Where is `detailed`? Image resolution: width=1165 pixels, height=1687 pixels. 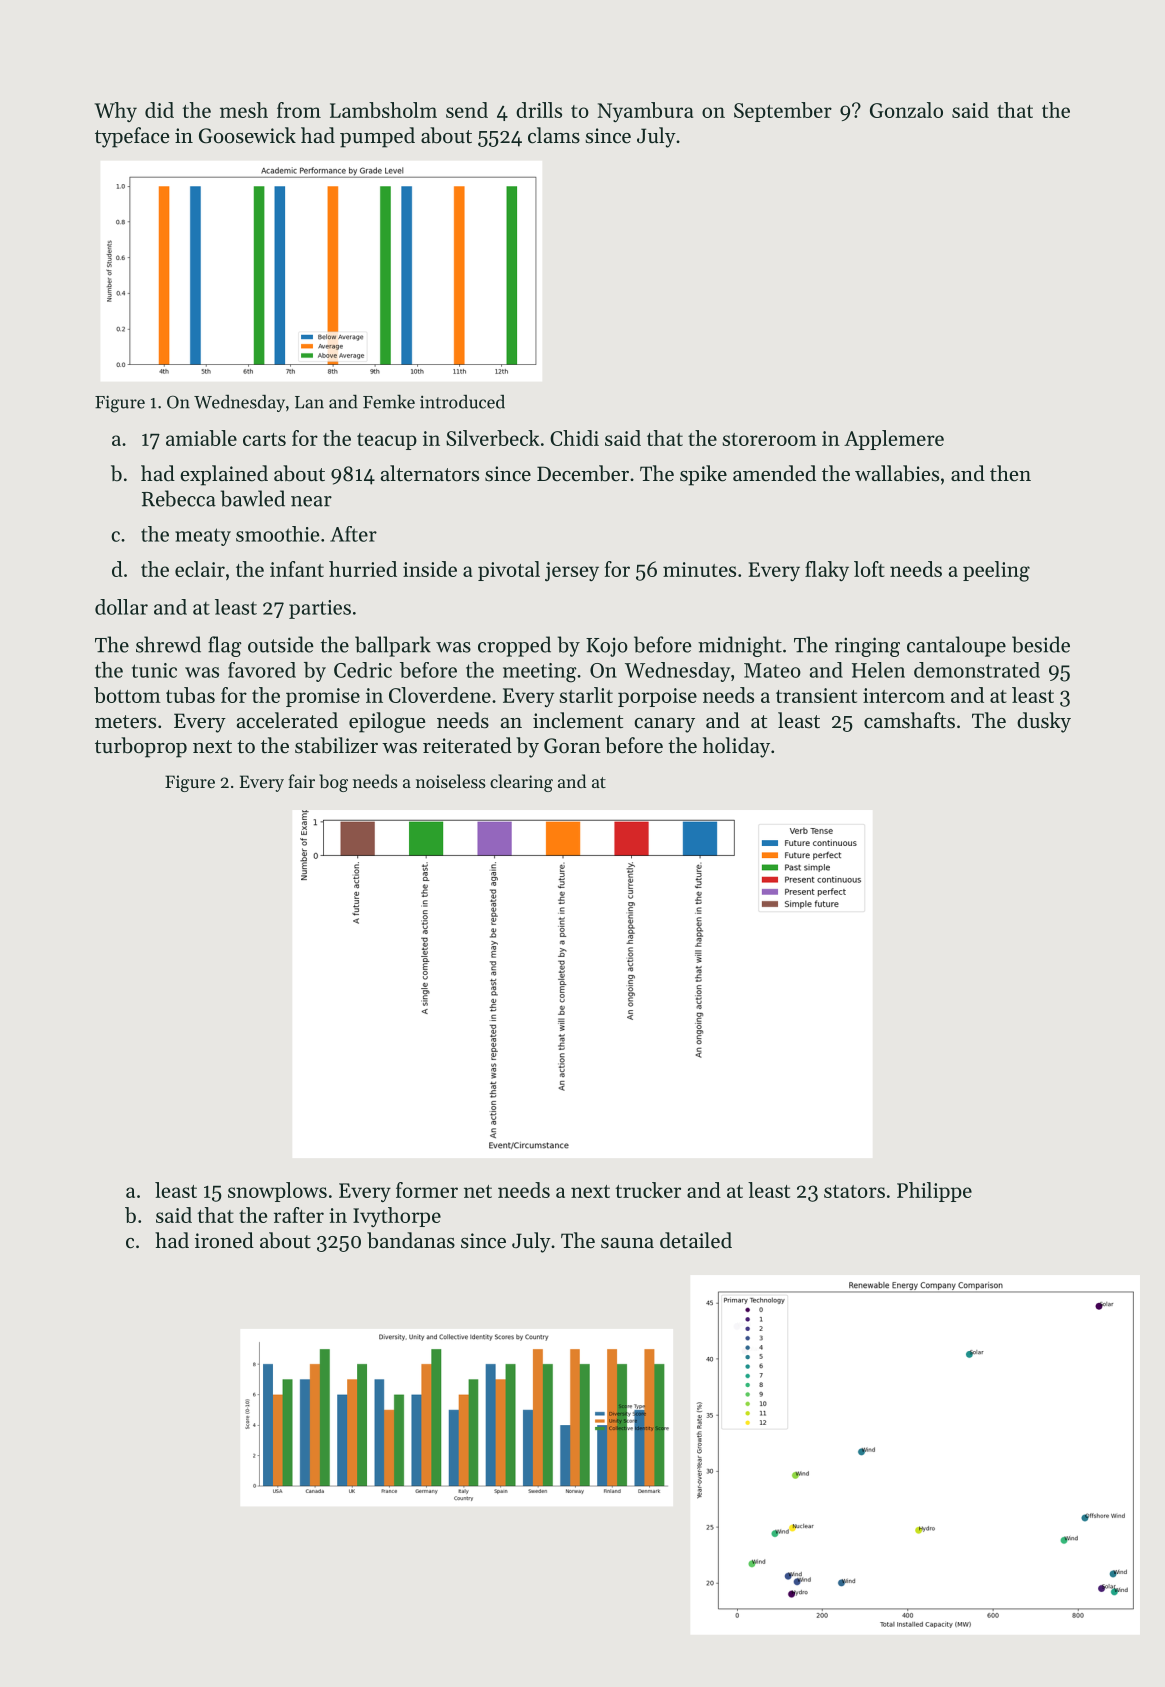 detailed is located at coordinates (696, 1240).
